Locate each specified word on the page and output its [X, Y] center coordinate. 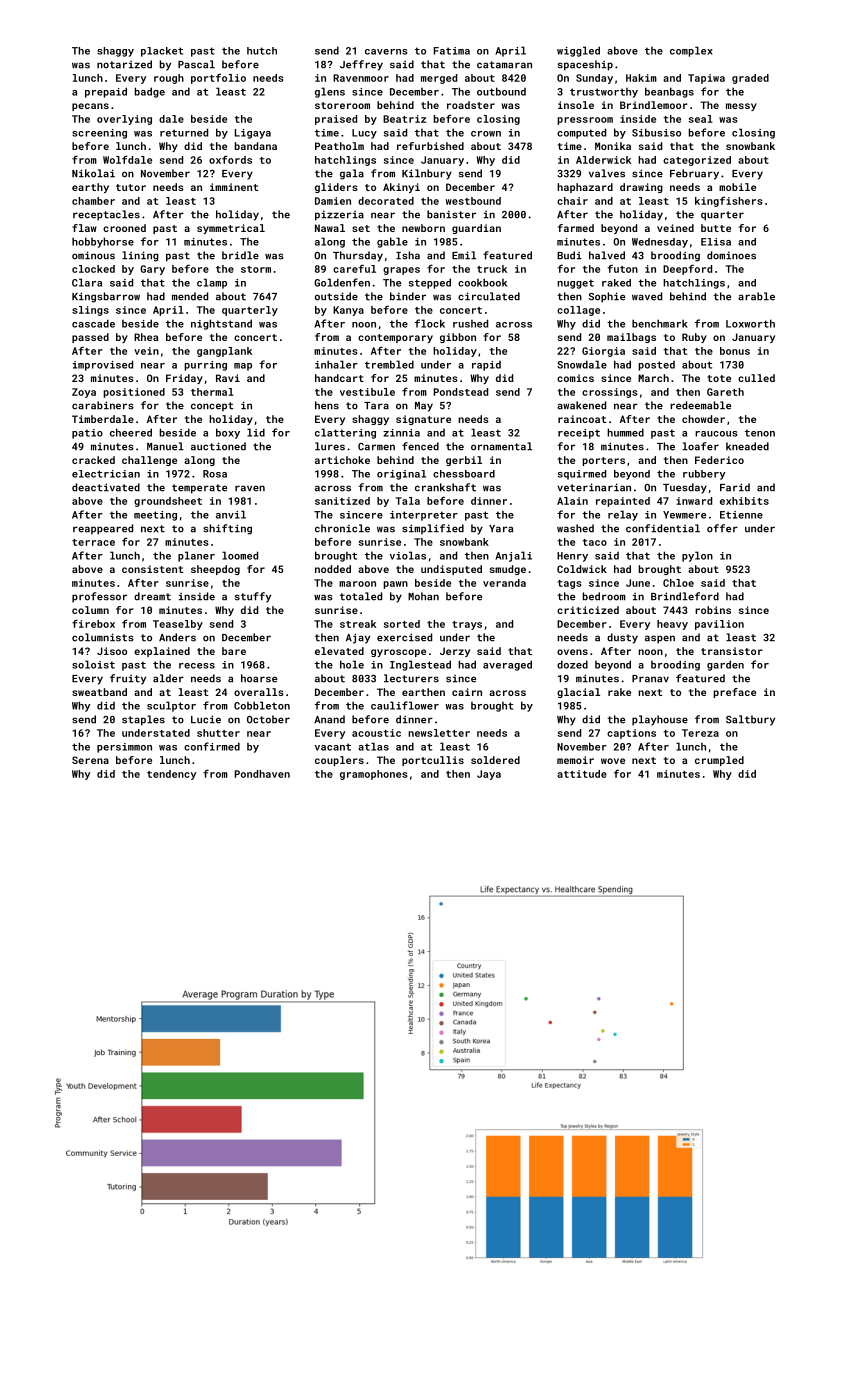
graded [750, 79]
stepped [430, 283]
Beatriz [404, 119]
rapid [486, 366]
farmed [576, 228]
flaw [84, 228]
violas [408, 555]
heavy [672, 625]
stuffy [253, 597]
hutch [262, 51]
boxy [228, 433]
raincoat [582, 419]
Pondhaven [262, 774]
